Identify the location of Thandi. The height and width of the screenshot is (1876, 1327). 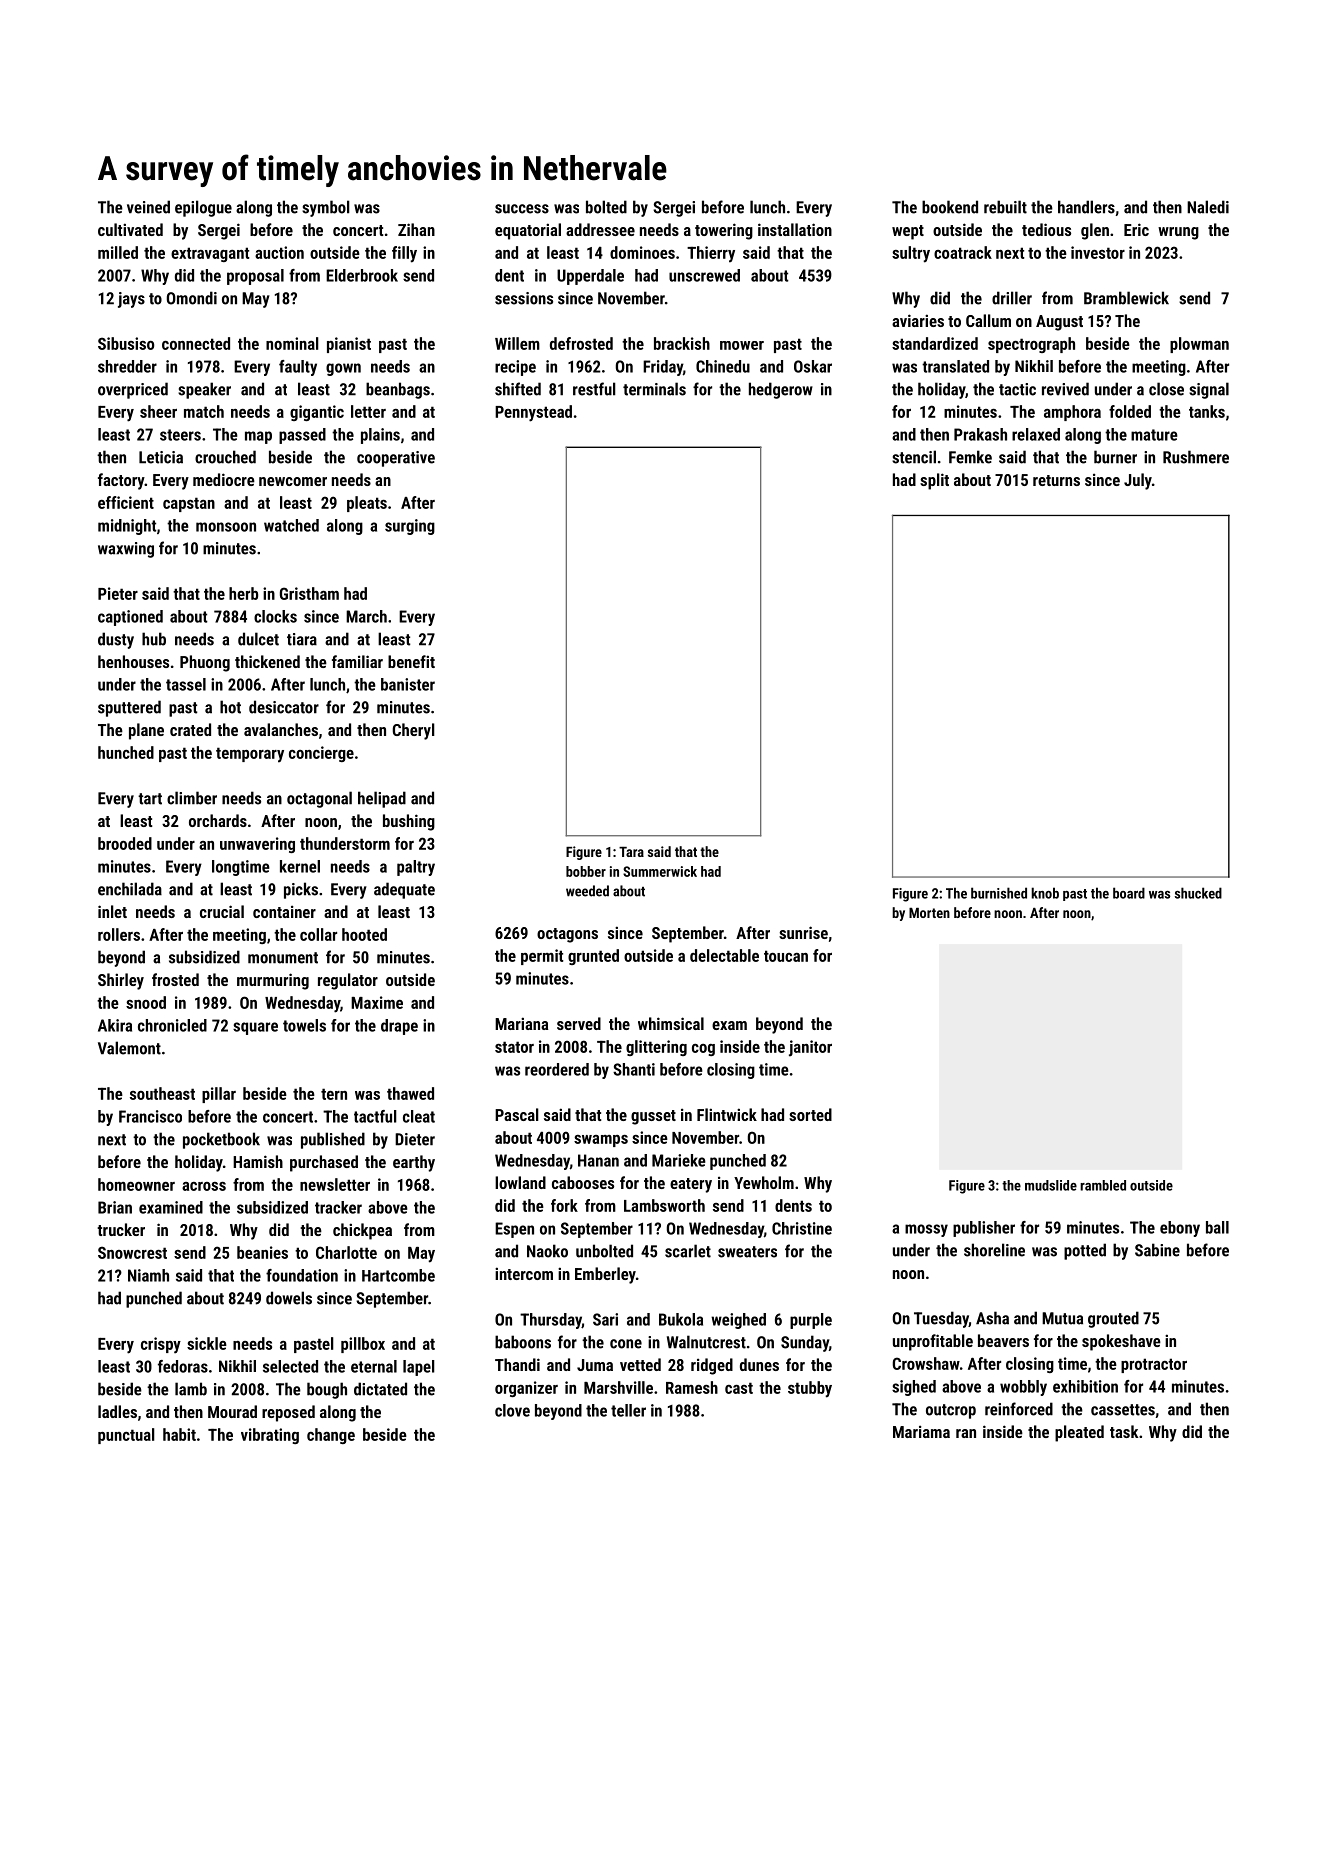
(517, 1364).
